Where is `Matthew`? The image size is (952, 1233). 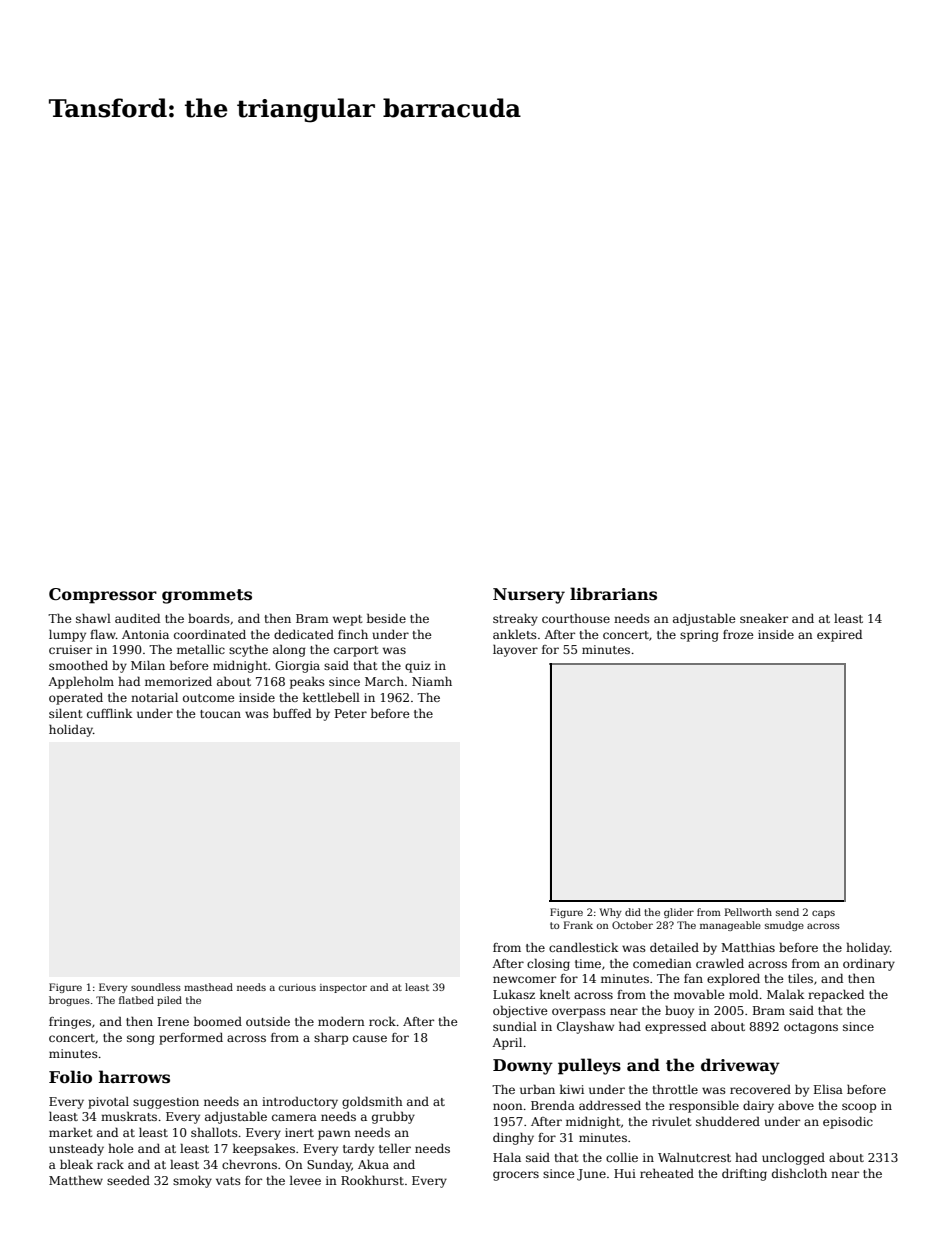 Matthew is located at coordinates (76, 1180).
